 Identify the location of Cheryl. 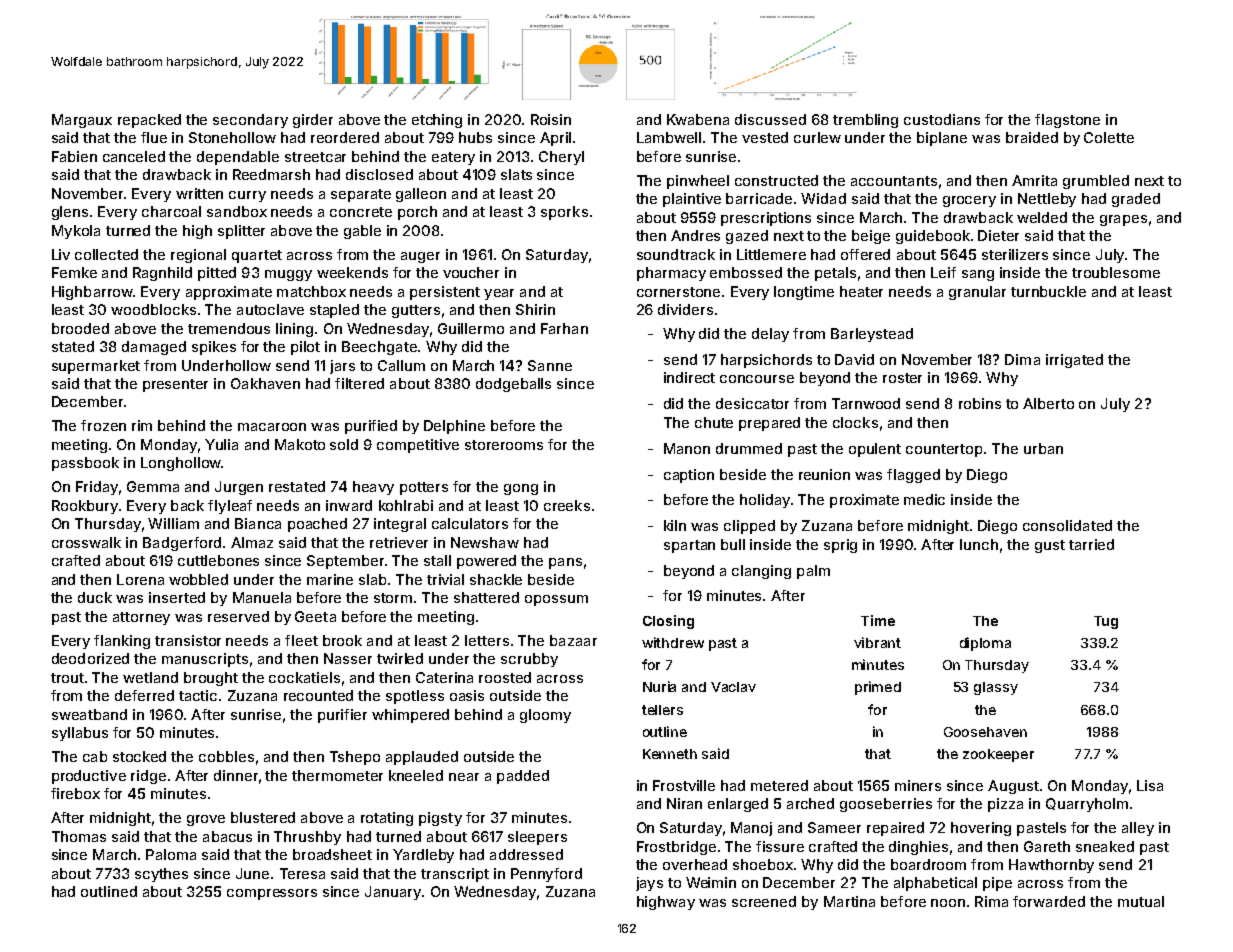
(561, 158).
